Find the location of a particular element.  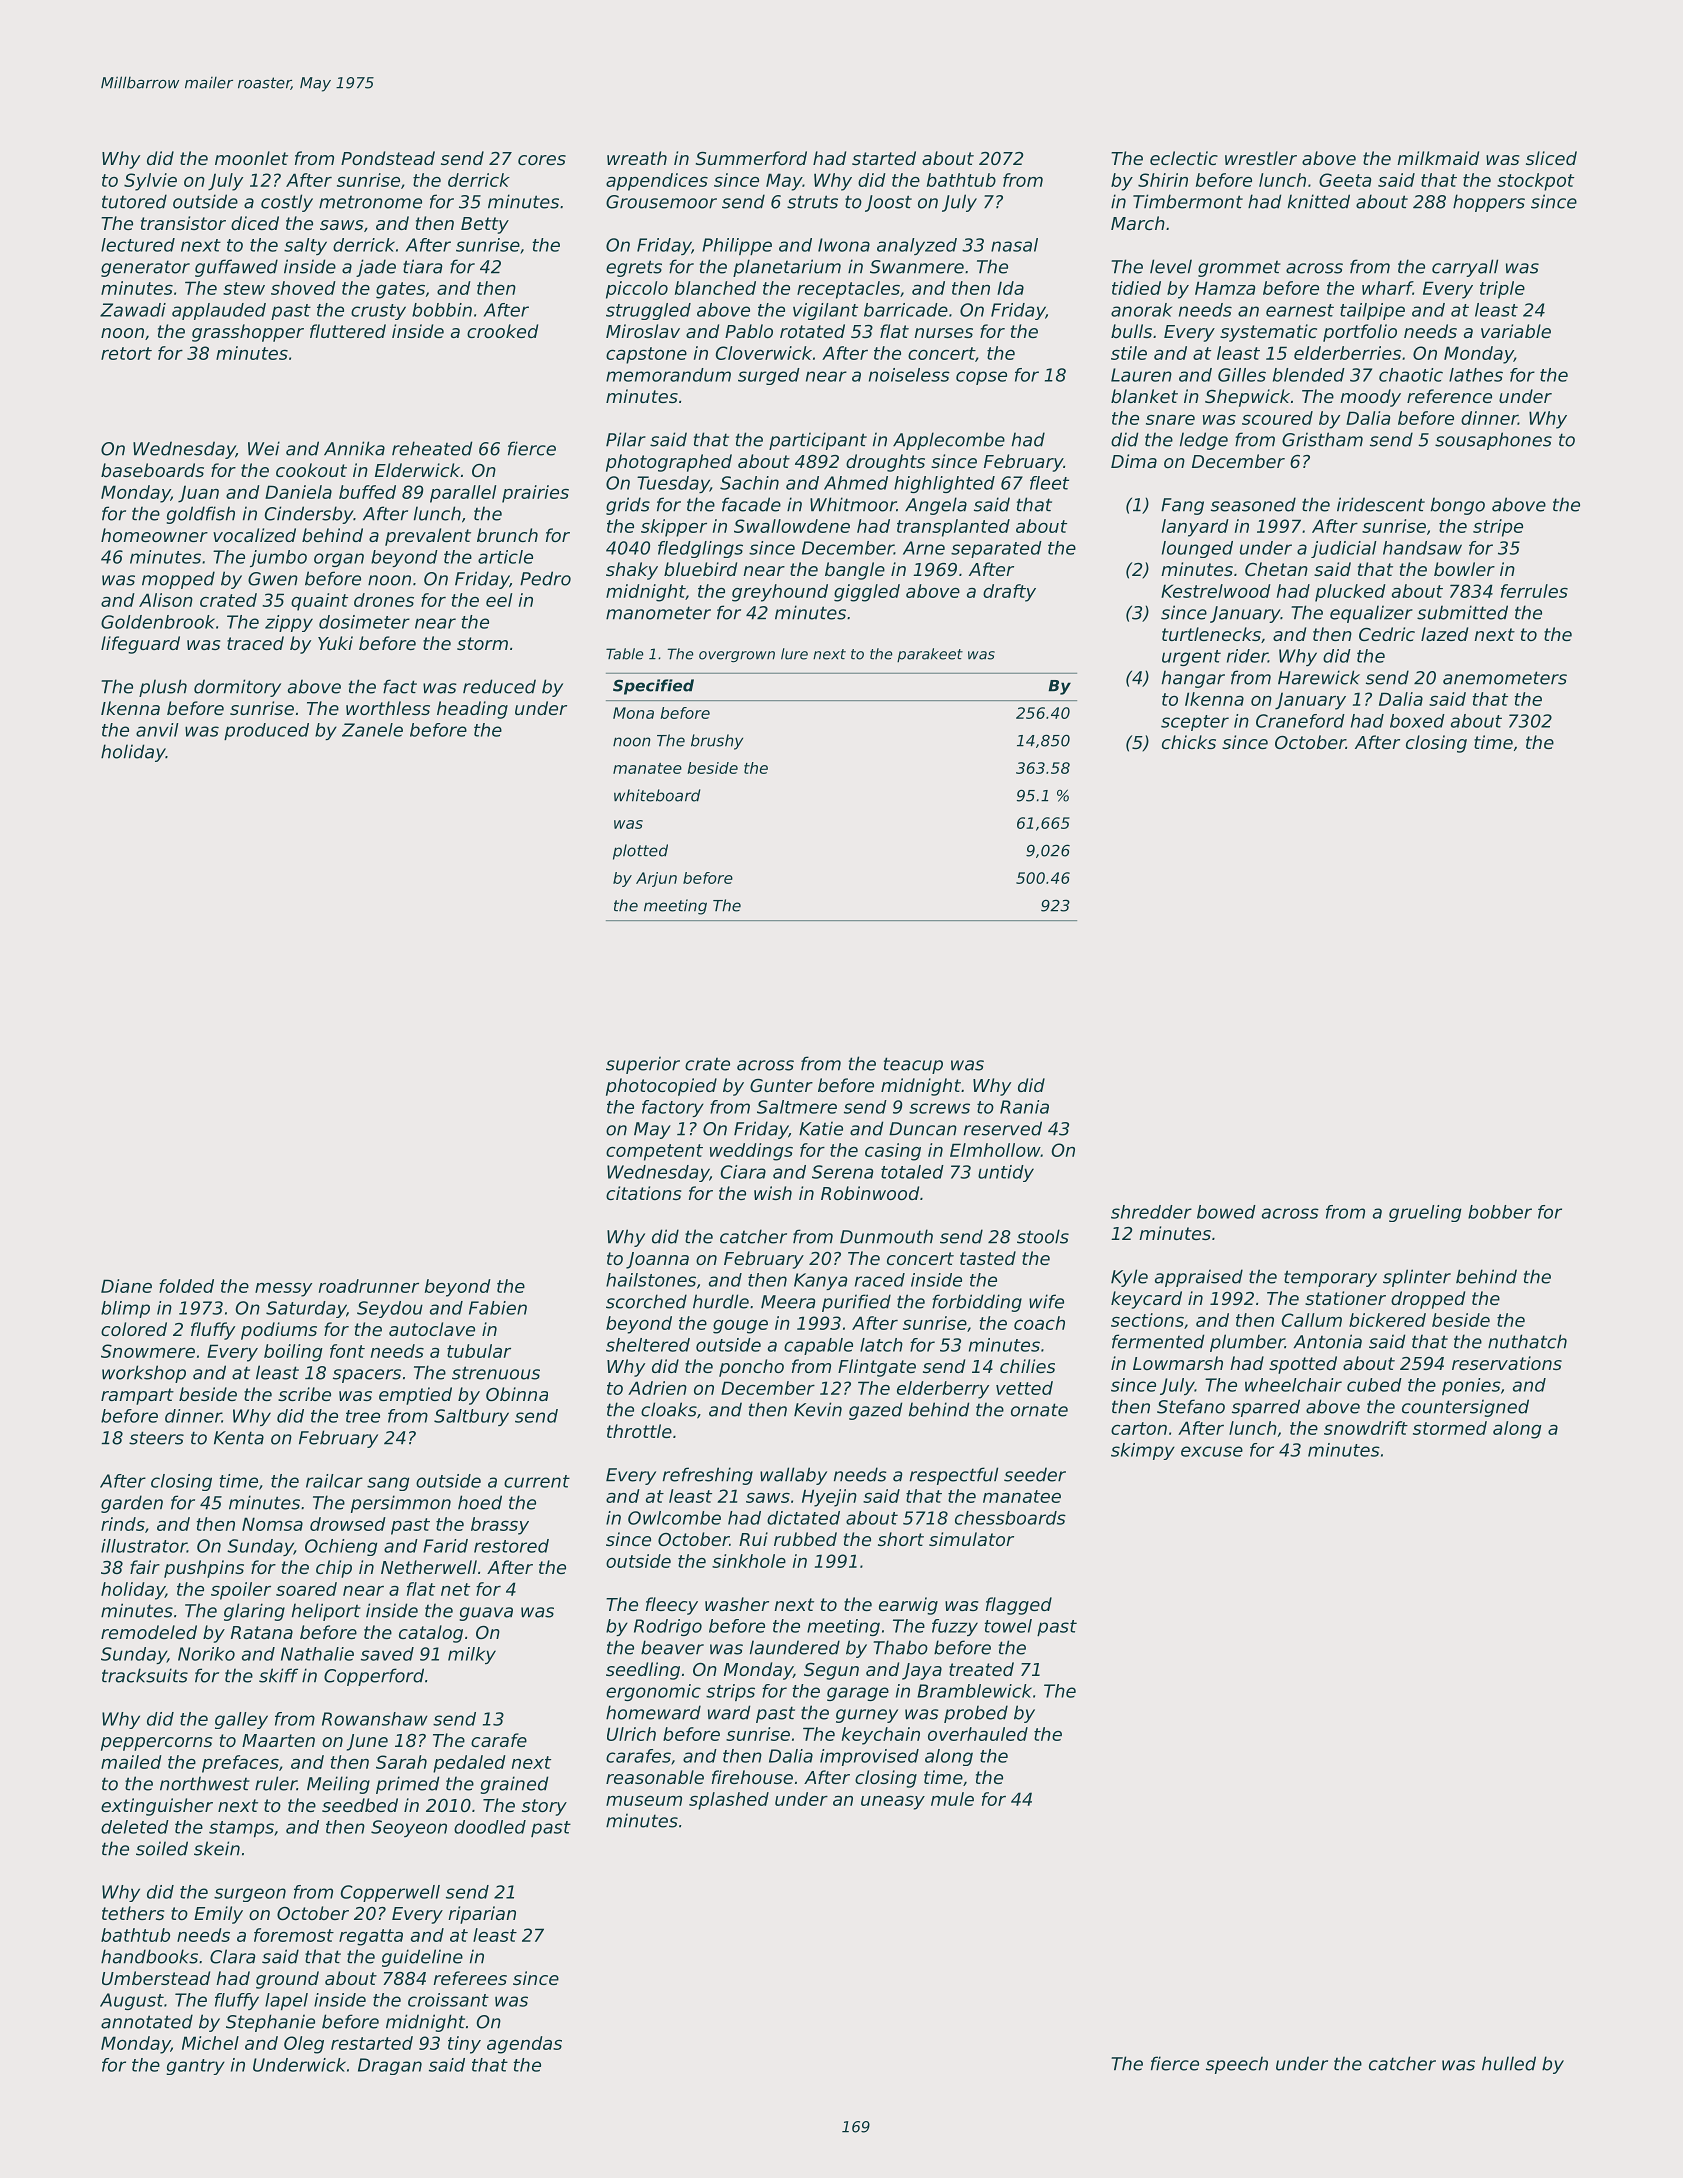

participant is located at coordinates (818, 441).
